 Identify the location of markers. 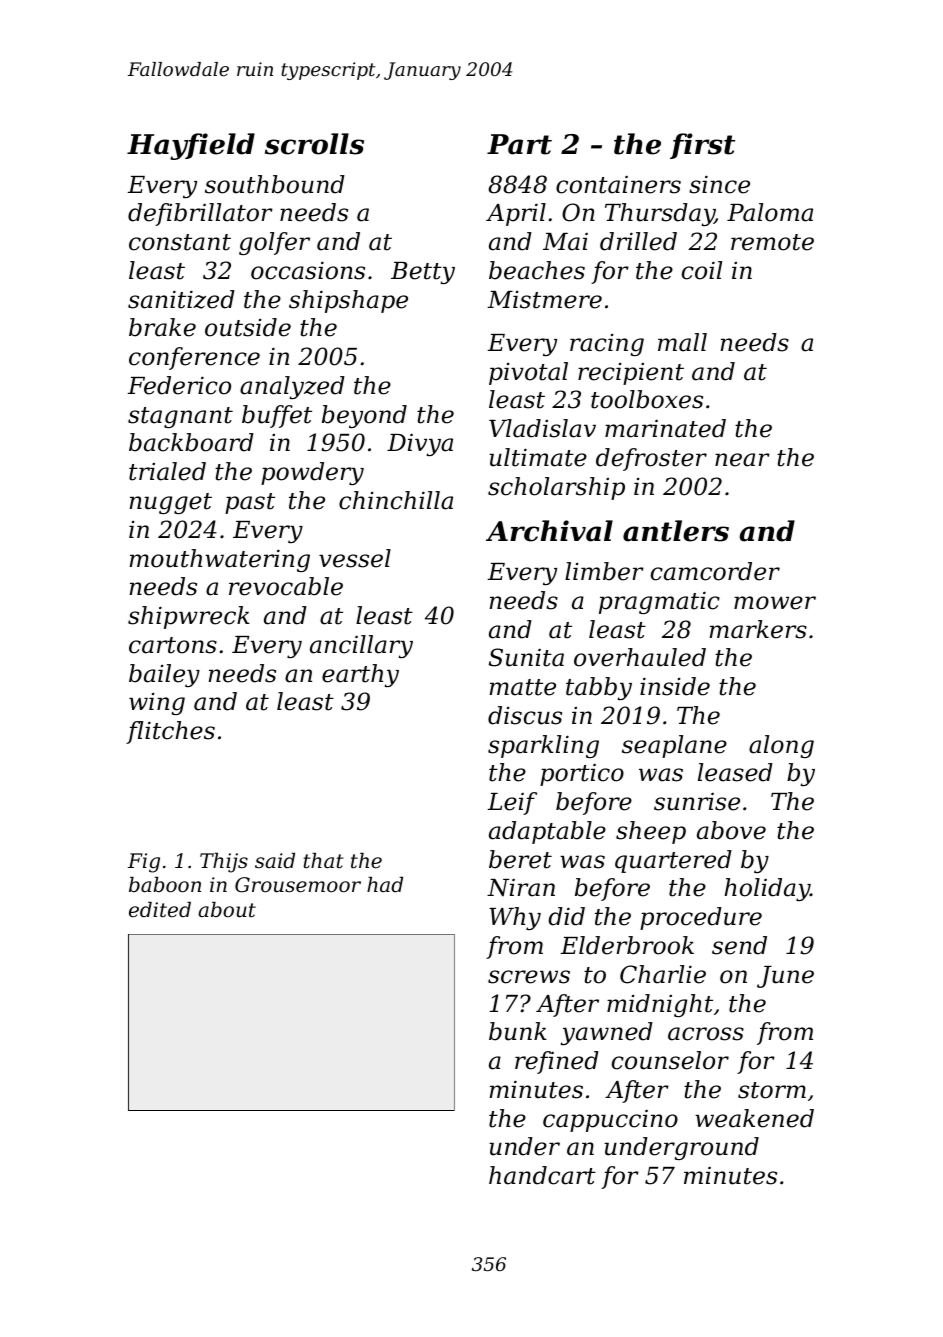
(758, 629).
